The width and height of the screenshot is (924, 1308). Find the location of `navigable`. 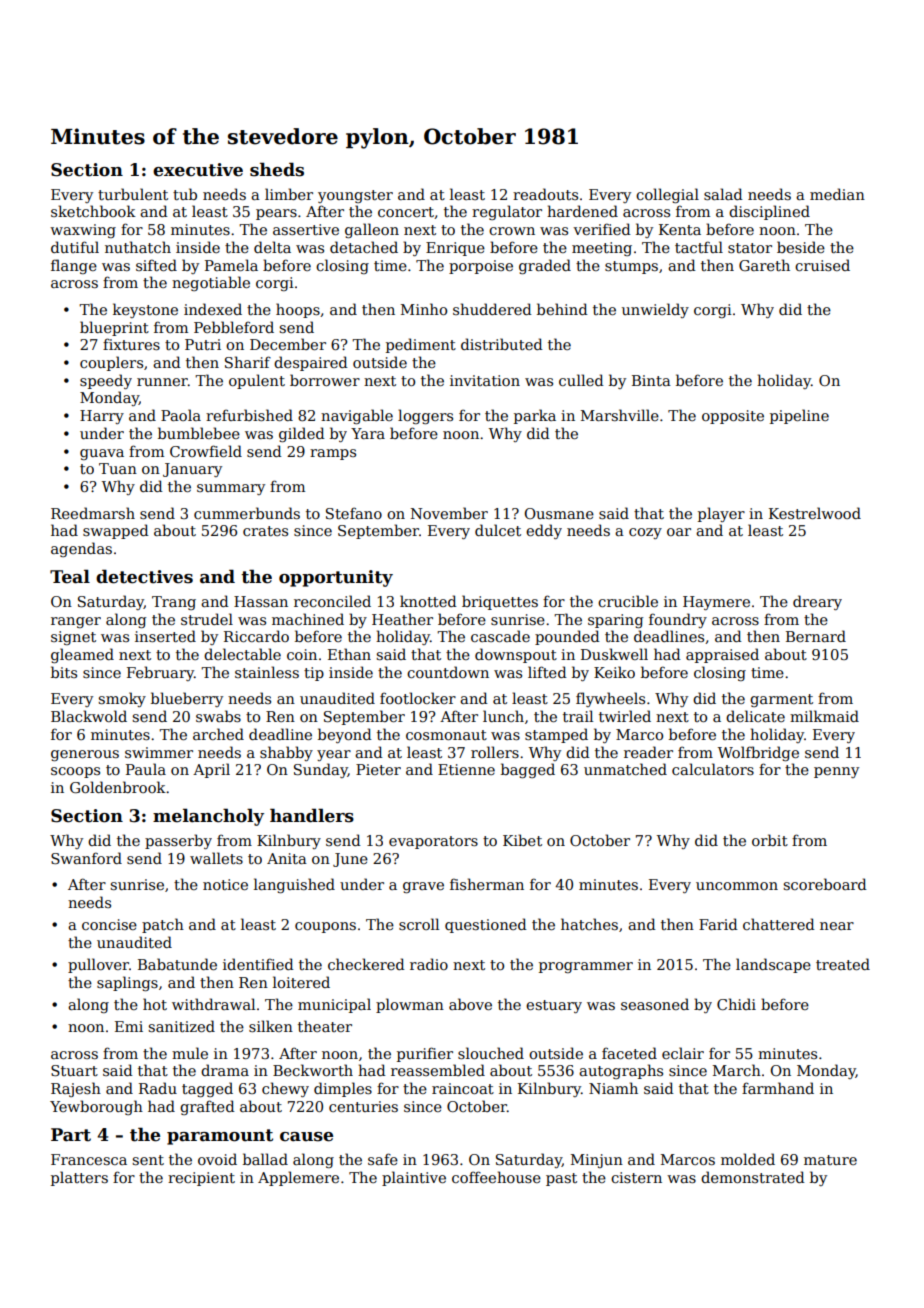

navigable is located at coordinates (357, 416).
